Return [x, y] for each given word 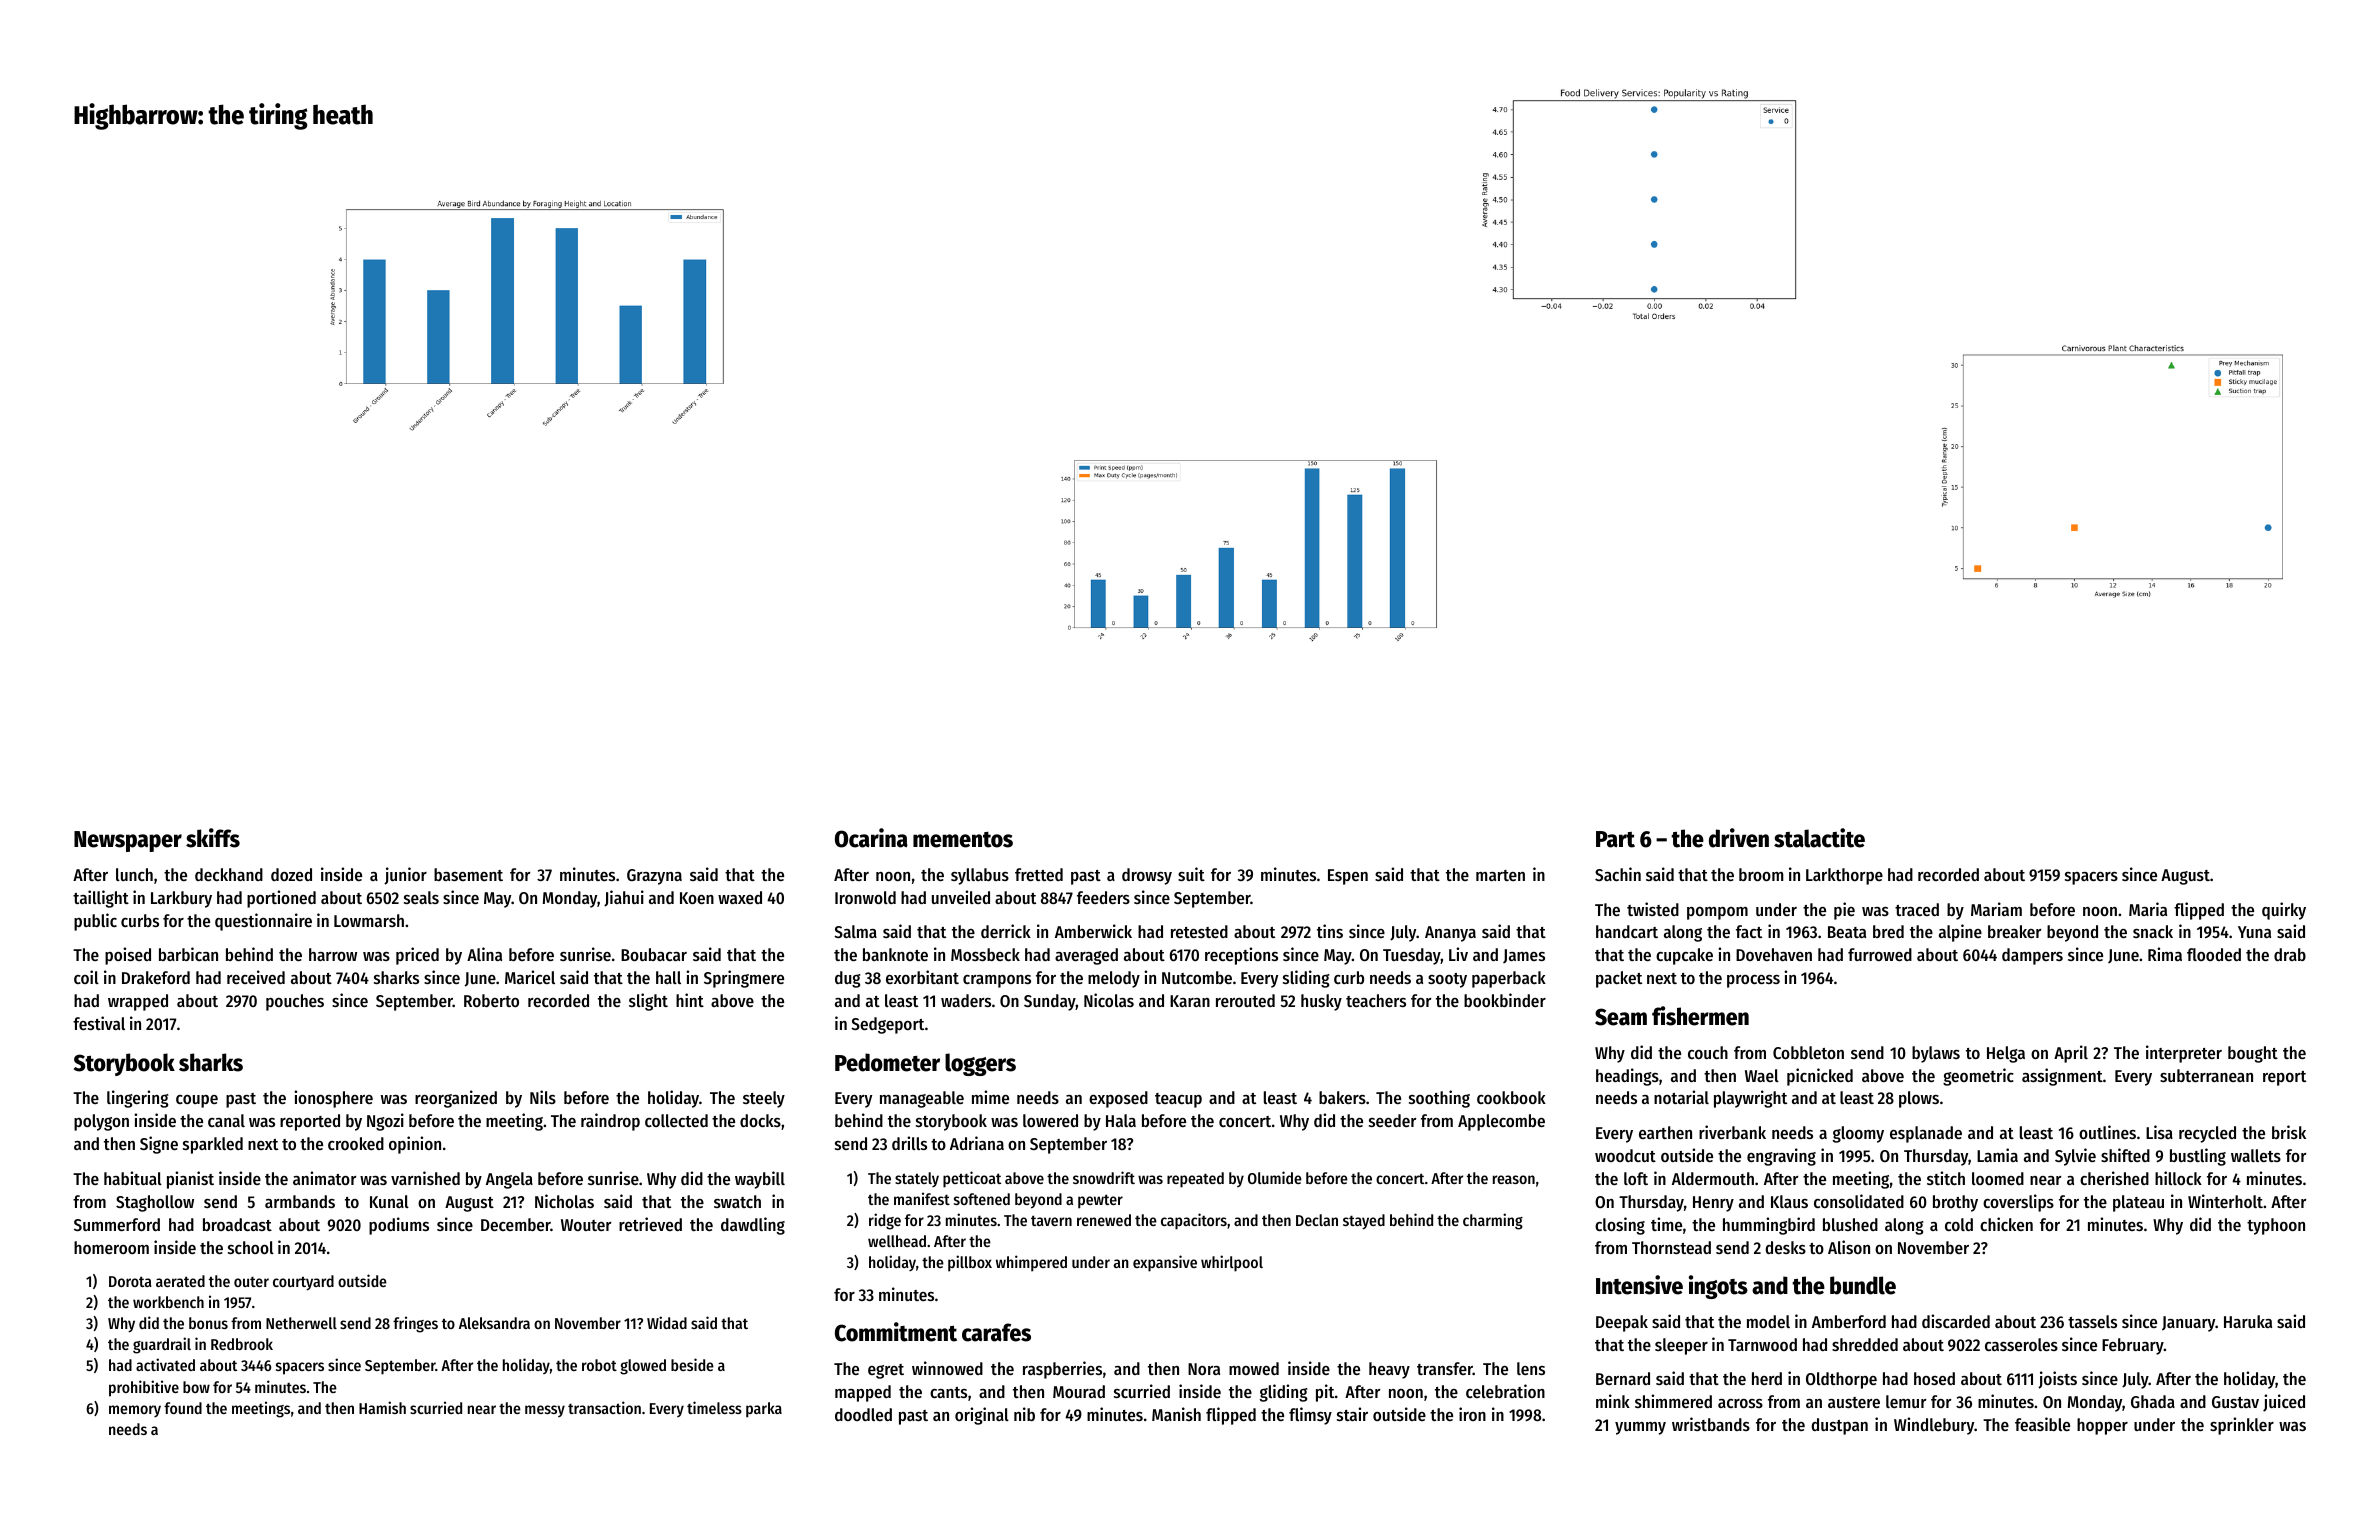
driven [1739, 838]
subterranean [2206, 1075]
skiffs [213, 838]
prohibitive [144, 1388]
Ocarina [871, 838]
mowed [1254, 1368]
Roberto [491, 1000]
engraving [1781, 1157]
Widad [667, 1322]
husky [1321, 1002]
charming [1493, 1221]
